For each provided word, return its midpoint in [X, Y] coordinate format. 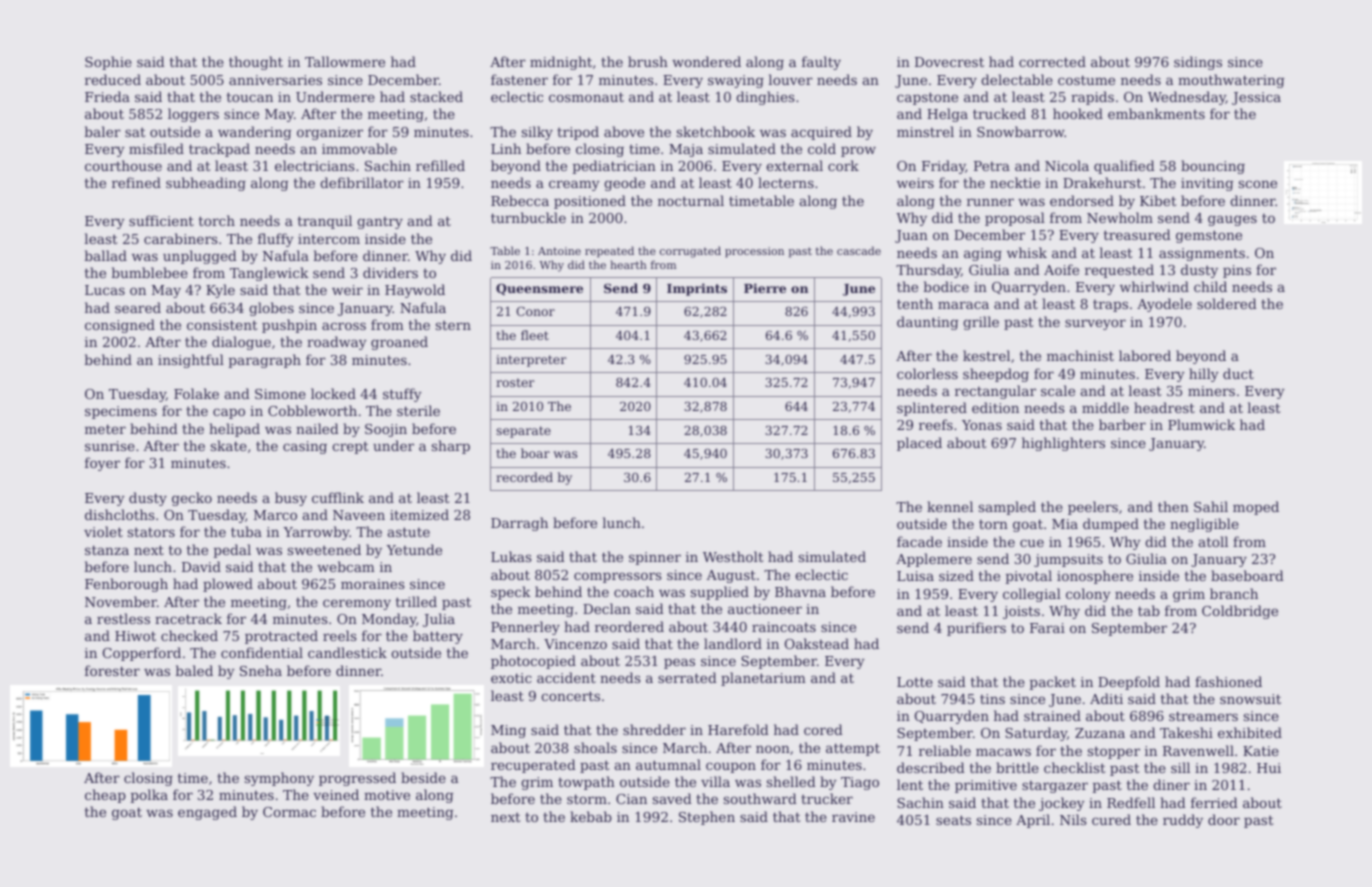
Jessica [1256, 98]
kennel [950, 506]
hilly [1204, 375]
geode [624, 184]
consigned [120, 326]
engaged [207, 813]
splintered [932, 409]
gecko [192, 499]
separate [523, 432]
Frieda [107, 96]
